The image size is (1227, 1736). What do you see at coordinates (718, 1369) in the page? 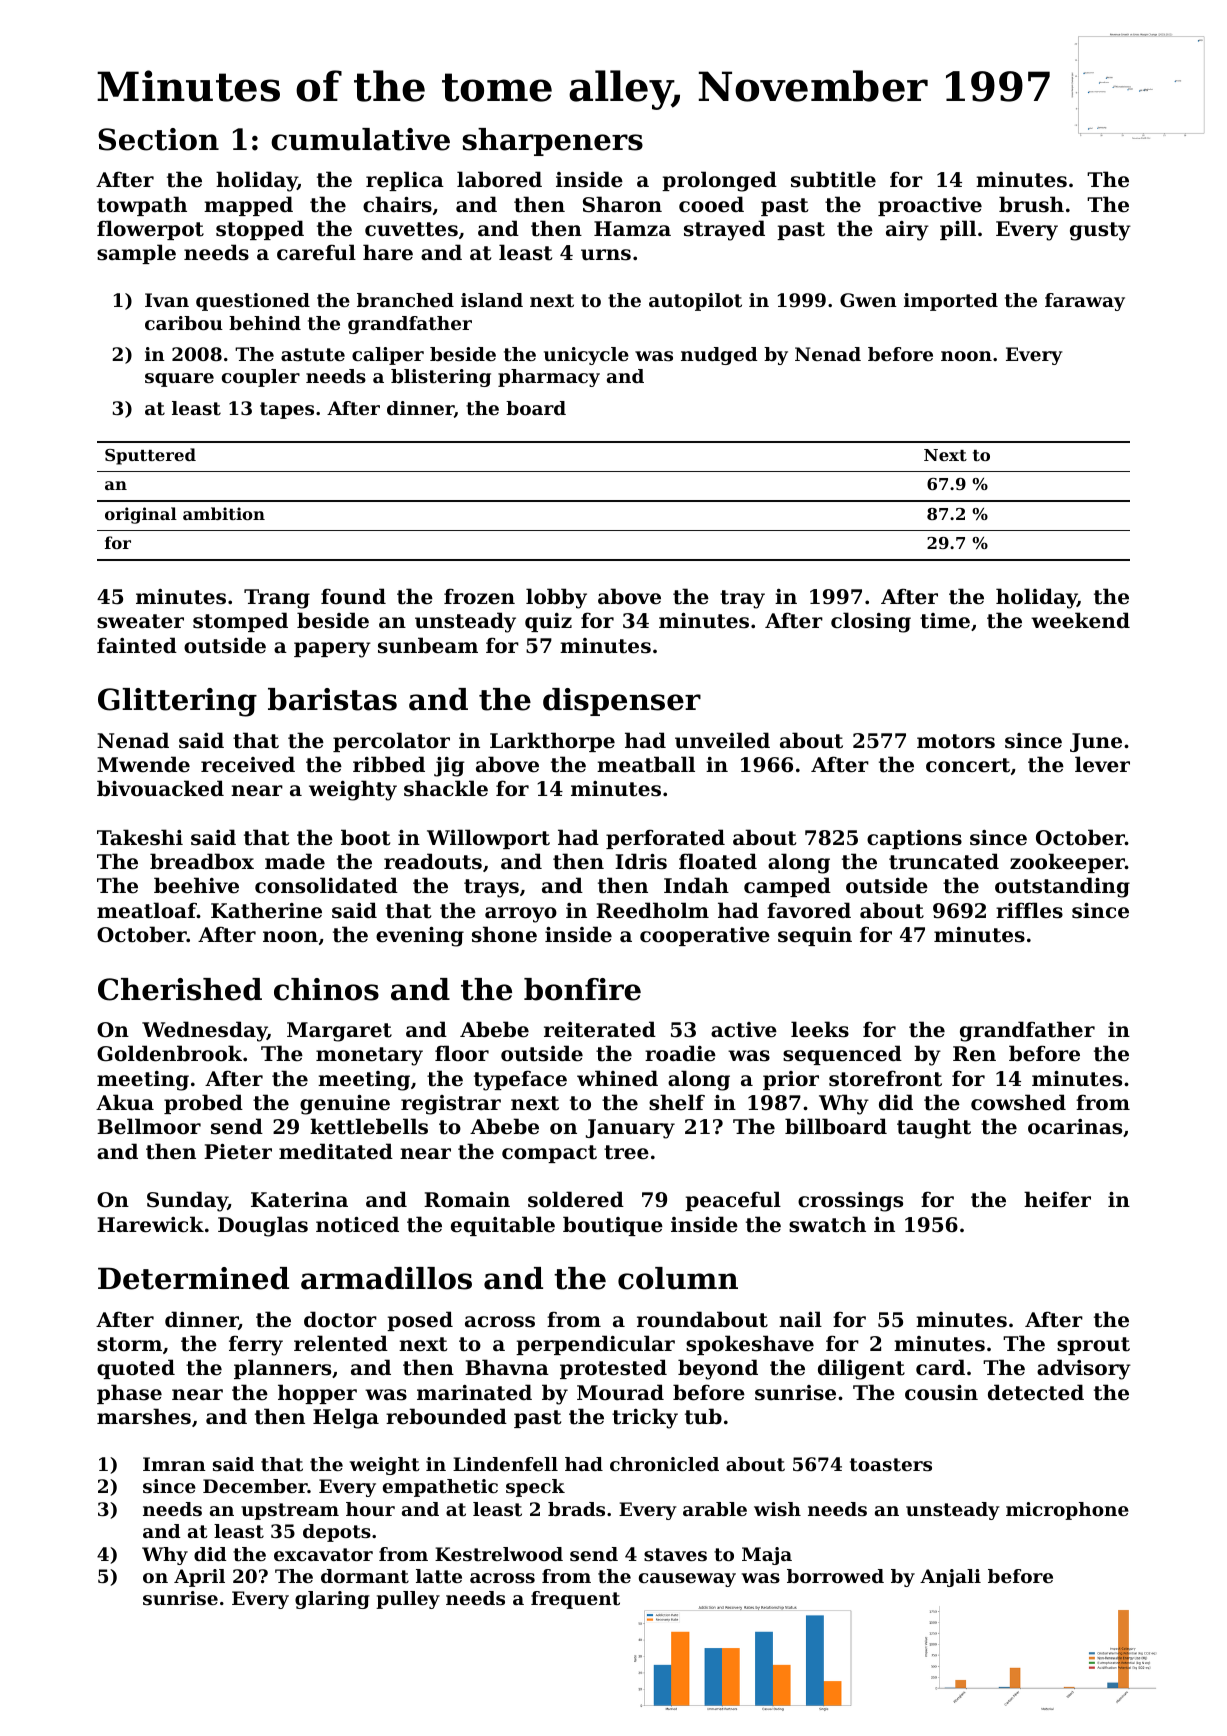
I see `beyond` at bounding box center [718, 1369].
